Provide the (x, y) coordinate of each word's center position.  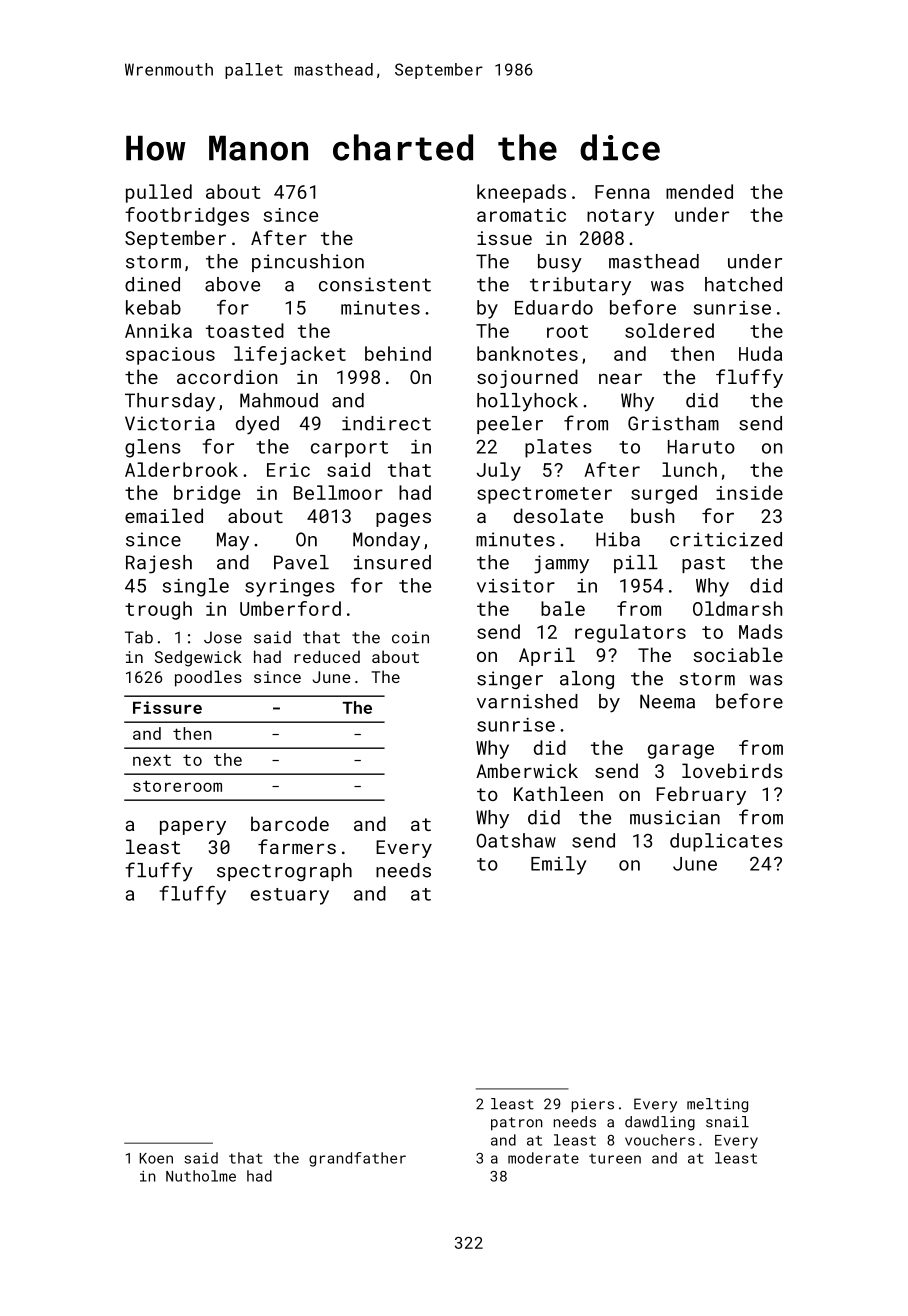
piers (593, 1105)
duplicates (726, 842)
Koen (156, 1158)
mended (699, 191)
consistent (375, 284)
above (232, 284)
